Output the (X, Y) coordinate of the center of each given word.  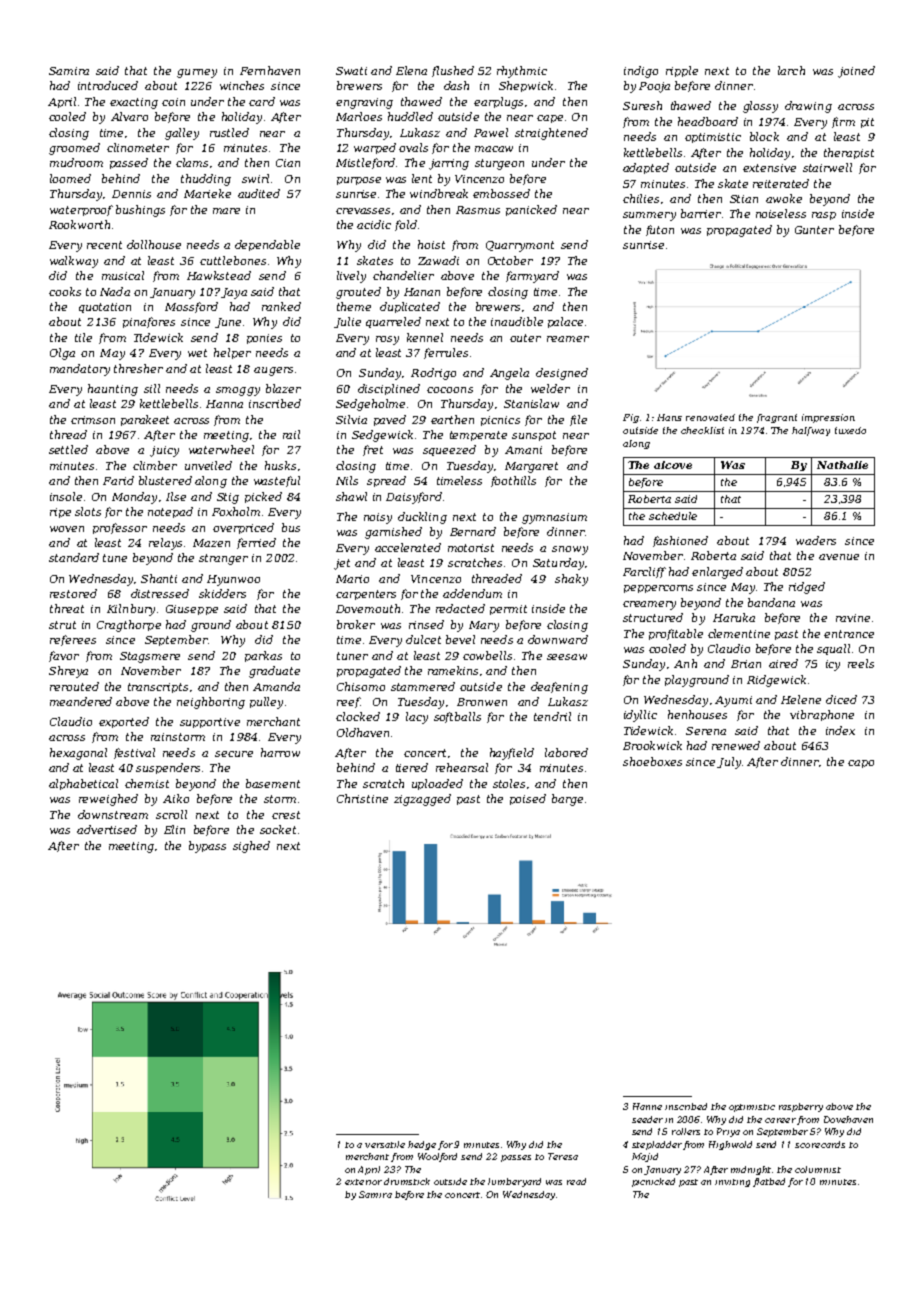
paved (390, 420)
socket (278, 829)
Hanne (647, 1106)
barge (567, 800)
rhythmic (522, 72)
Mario (352, 579)
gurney (197, 73)
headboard (708, 121)
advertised (107, 829)
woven (67, 529)
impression (828, 418)
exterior (363, 1182)
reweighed (108, 800)
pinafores (149, 322)
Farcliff (644, 572)
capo (861, 764)
